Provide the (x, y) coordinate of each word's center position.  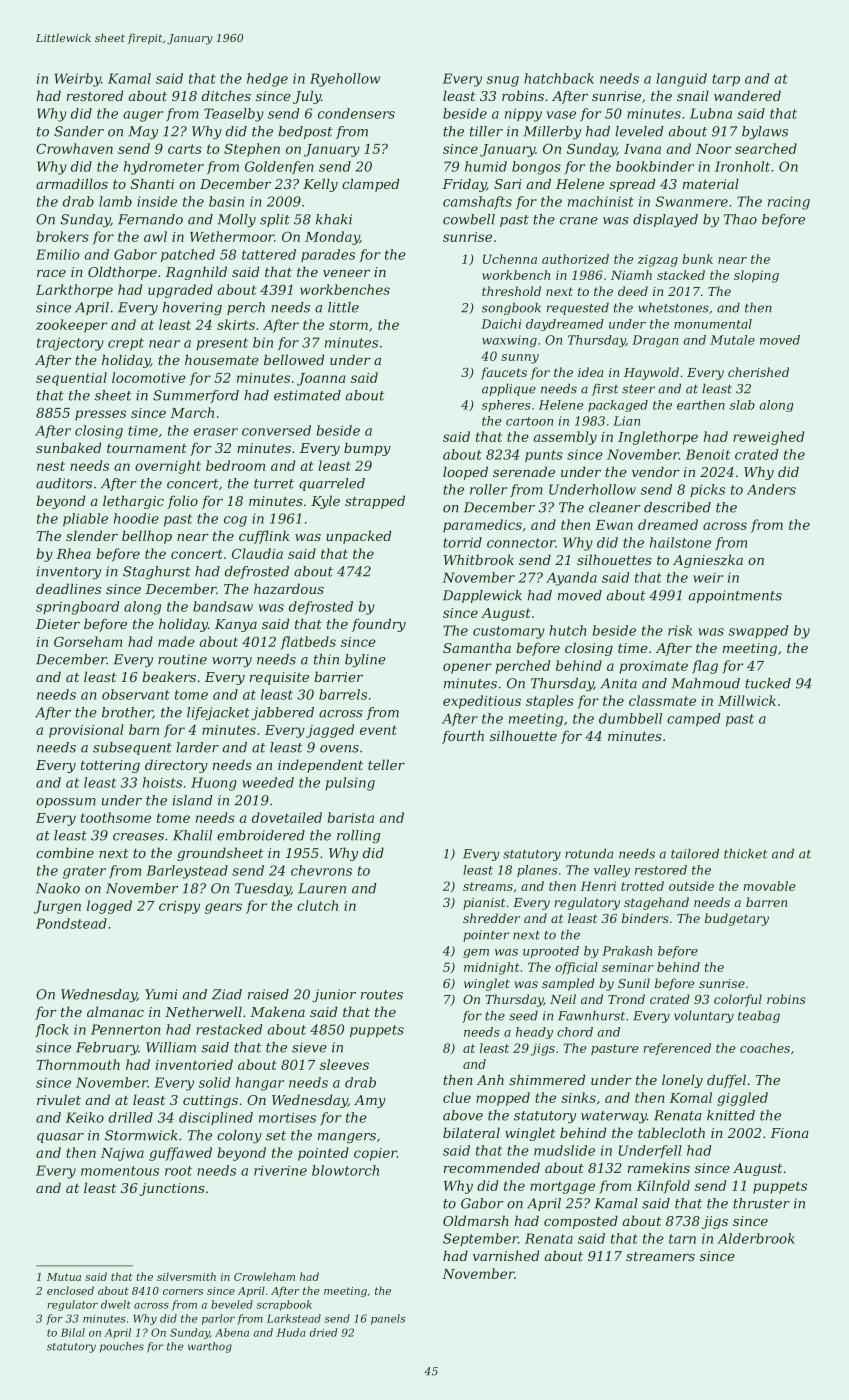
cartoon (529, 421)
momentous (120, 1171)
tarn (682, 1239)
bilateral (471, 1132)
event (378, 730)
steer (638, 389)
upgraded (180, 291)
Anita (618, 683)
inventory (69, 572)
